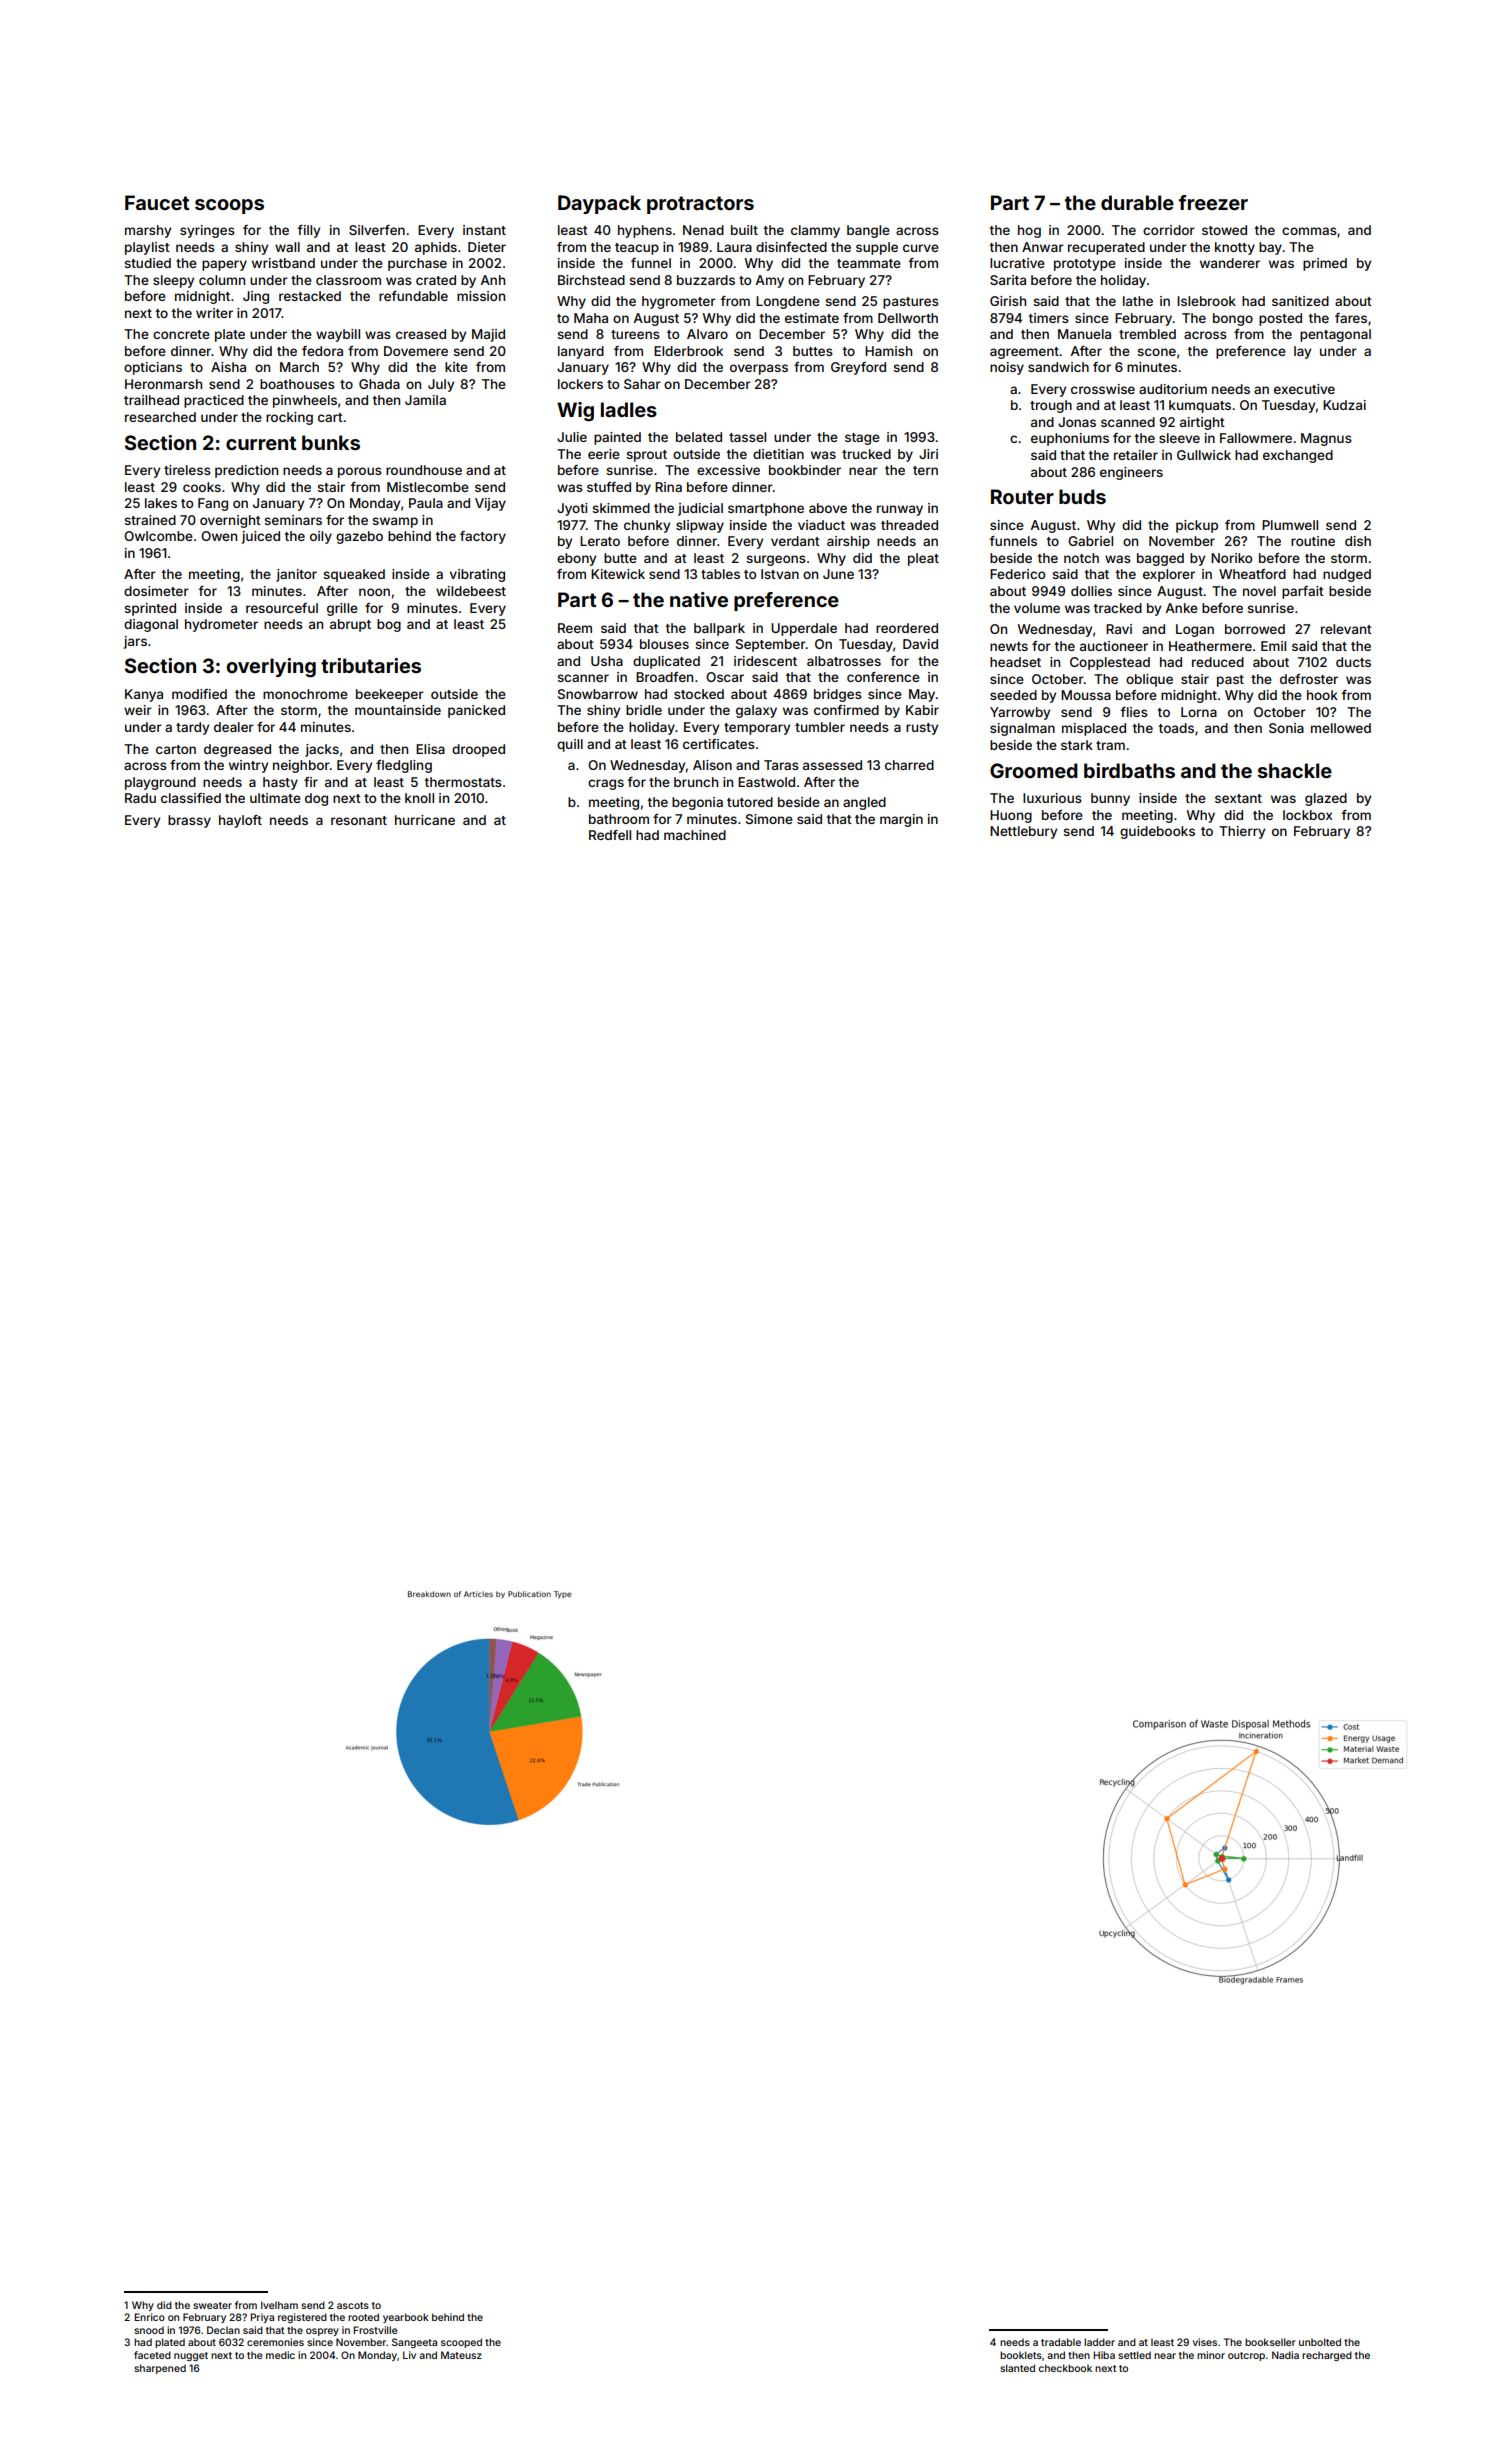 Image resolution: width=1496 pixels, height=2464 pixels. What do you see at coordinates (695, 835) in the image?
I see `machined` at bounding box center [695, 835].
